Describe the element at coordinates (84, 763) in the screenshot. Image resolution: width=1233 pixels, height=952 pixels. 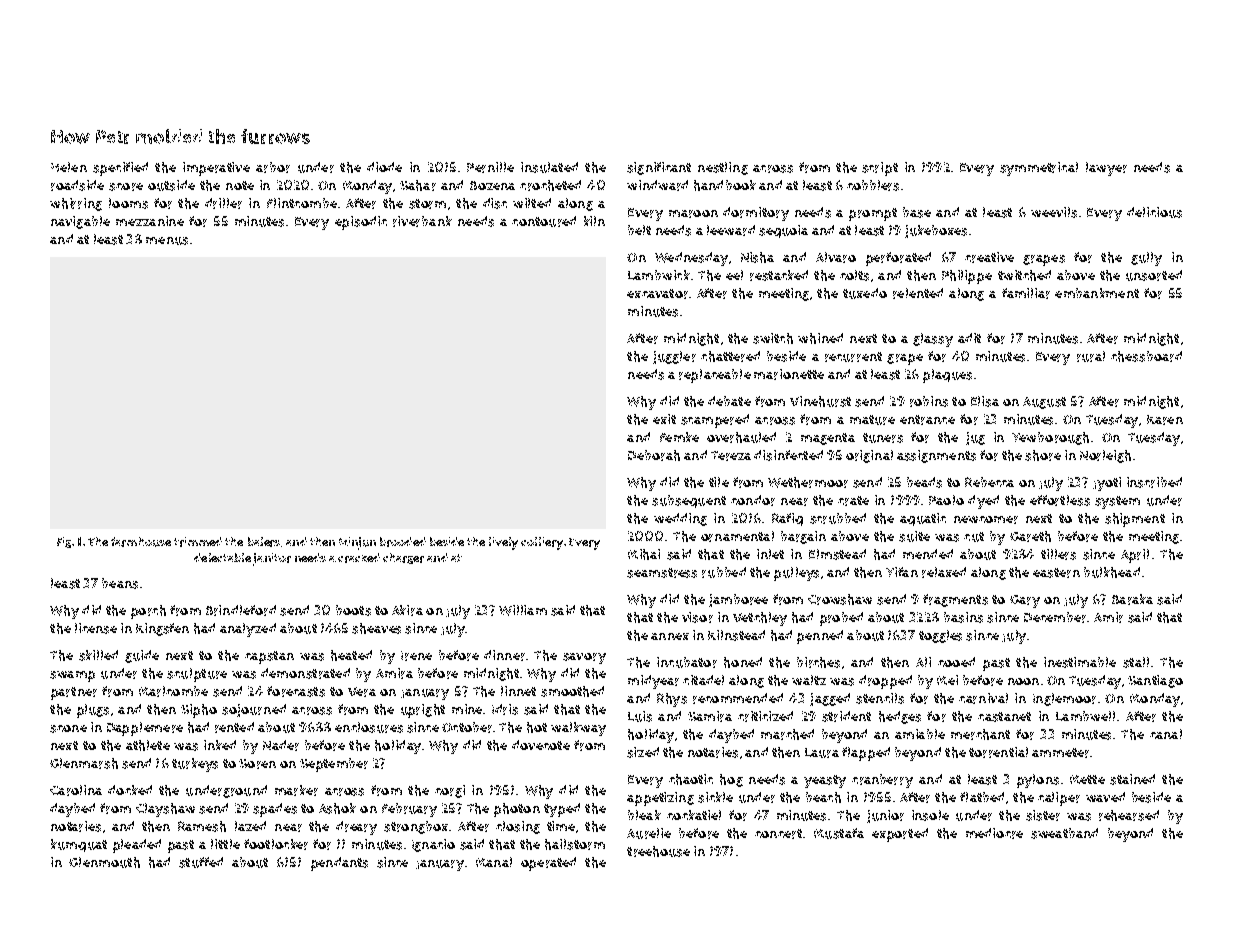
I see `Glenmarsh` at that location.
